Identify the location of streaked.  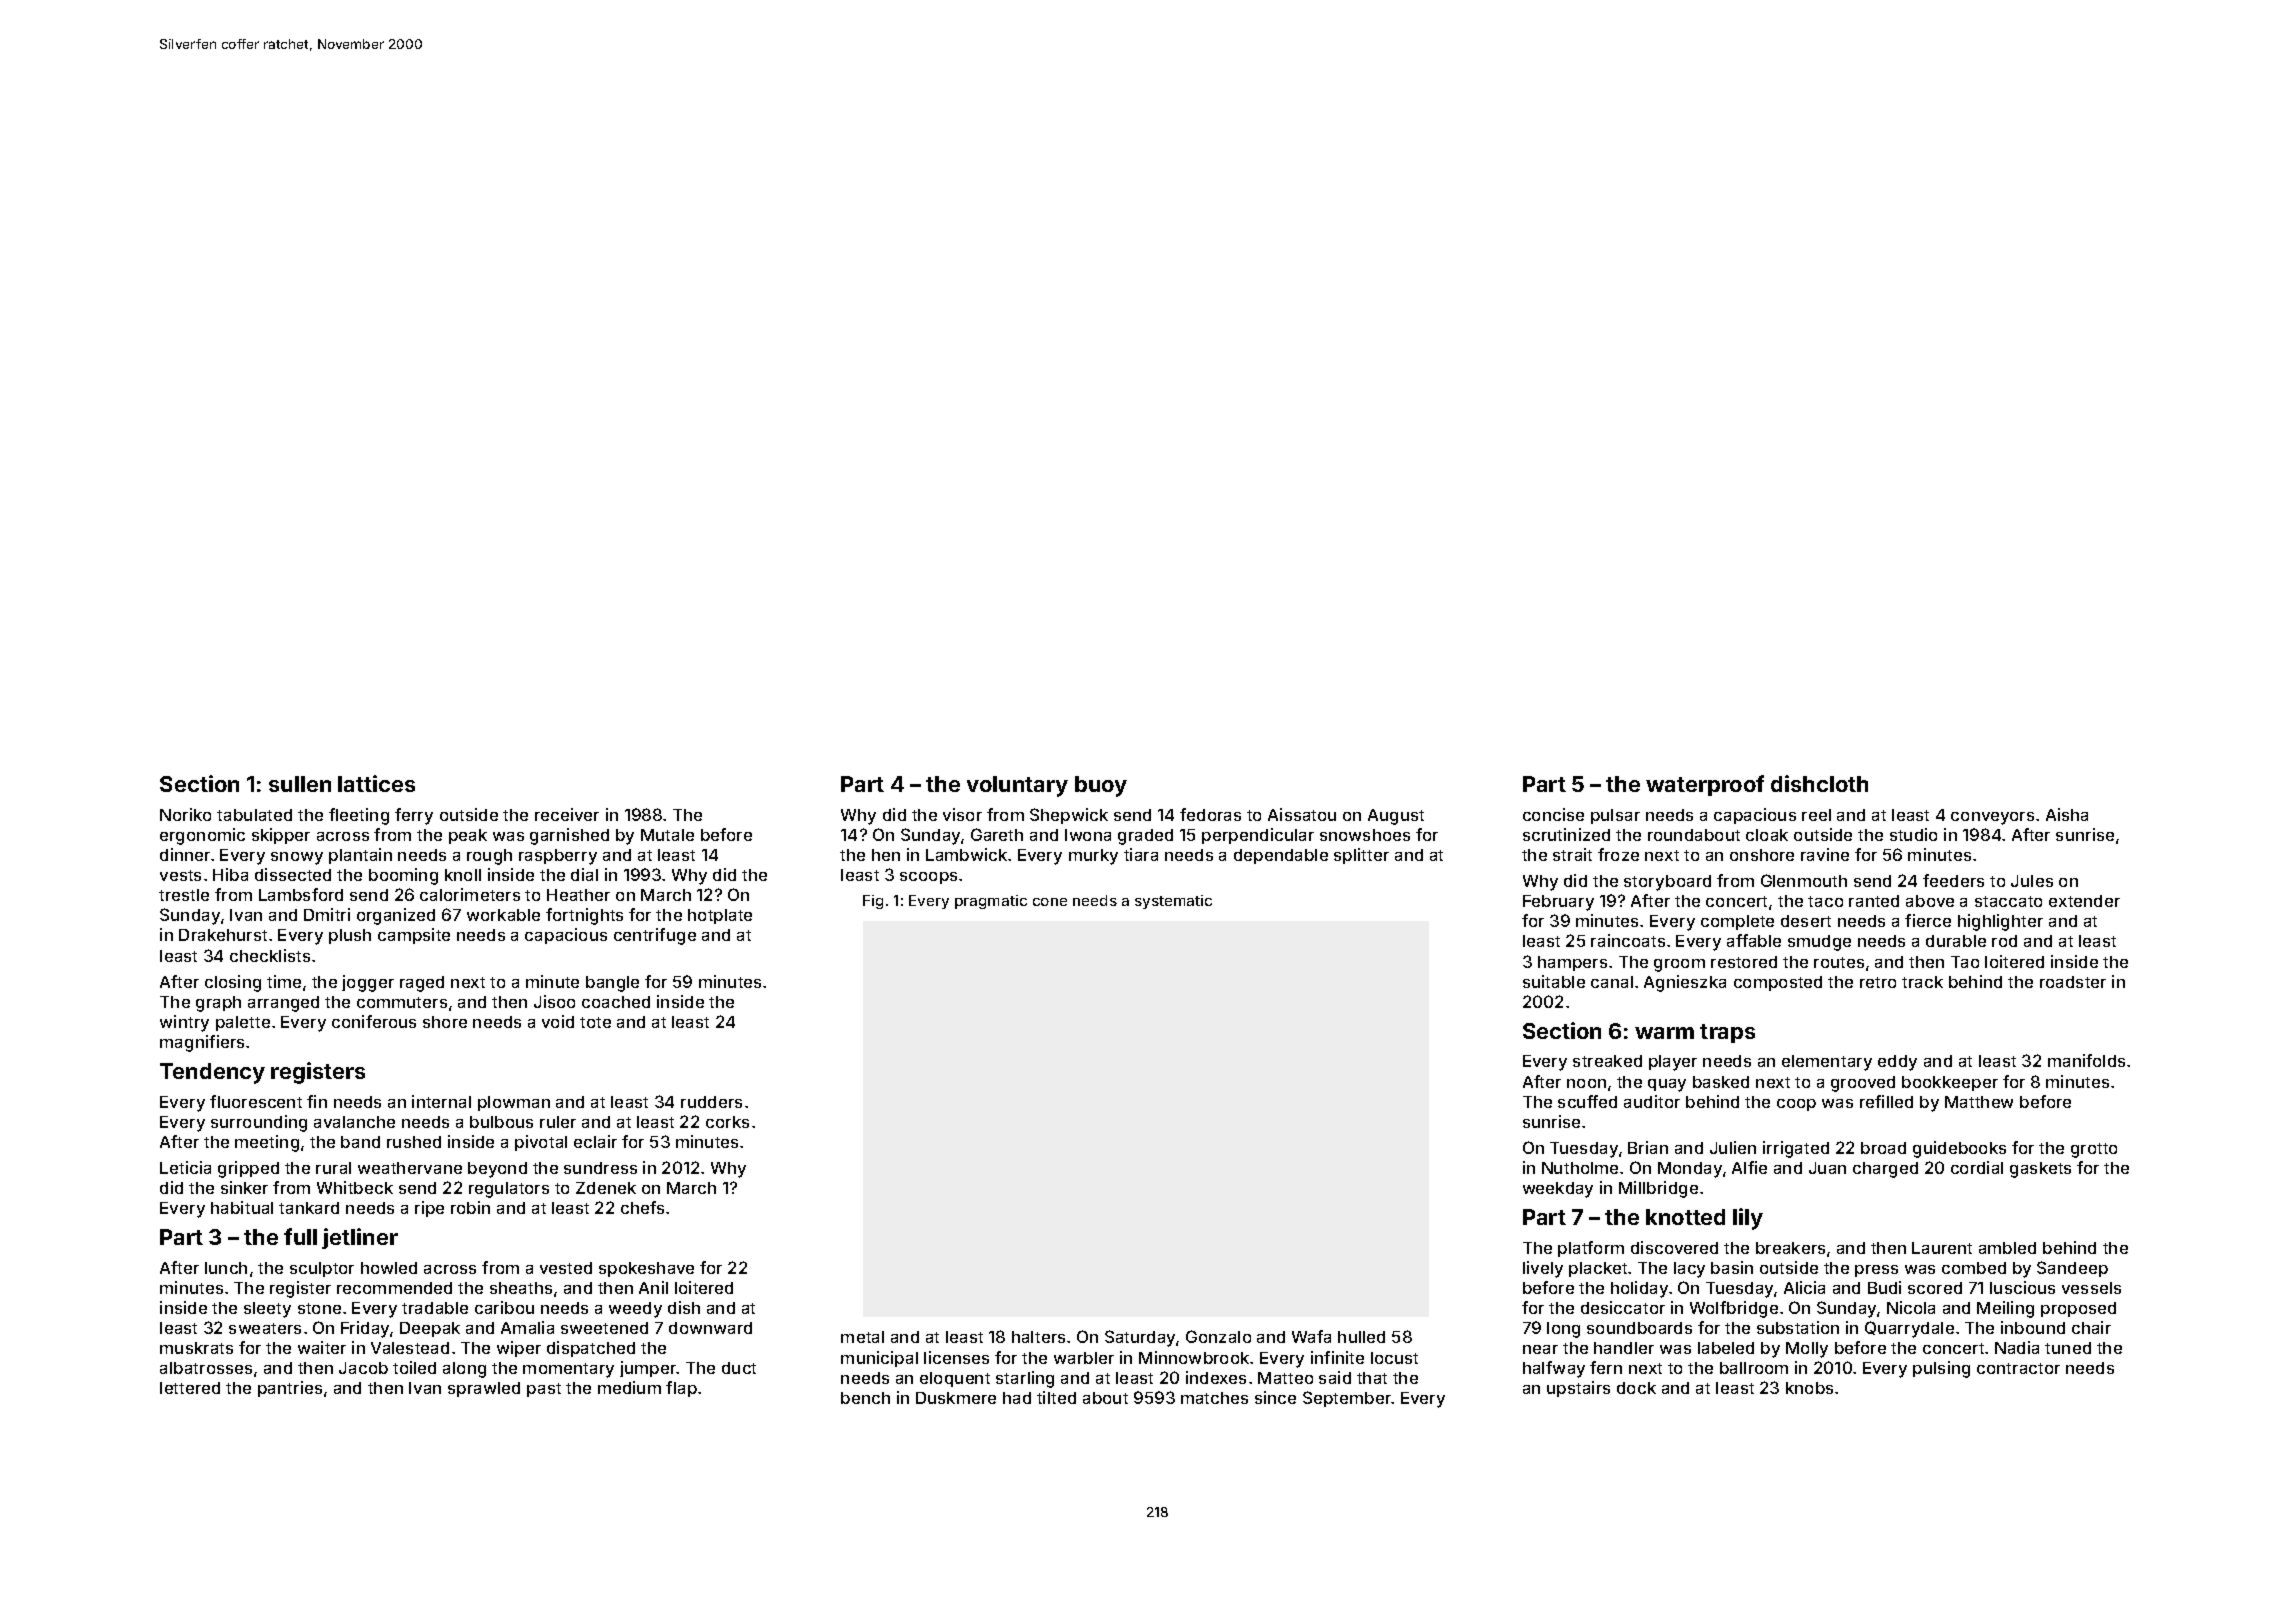
(1607, 1061).
